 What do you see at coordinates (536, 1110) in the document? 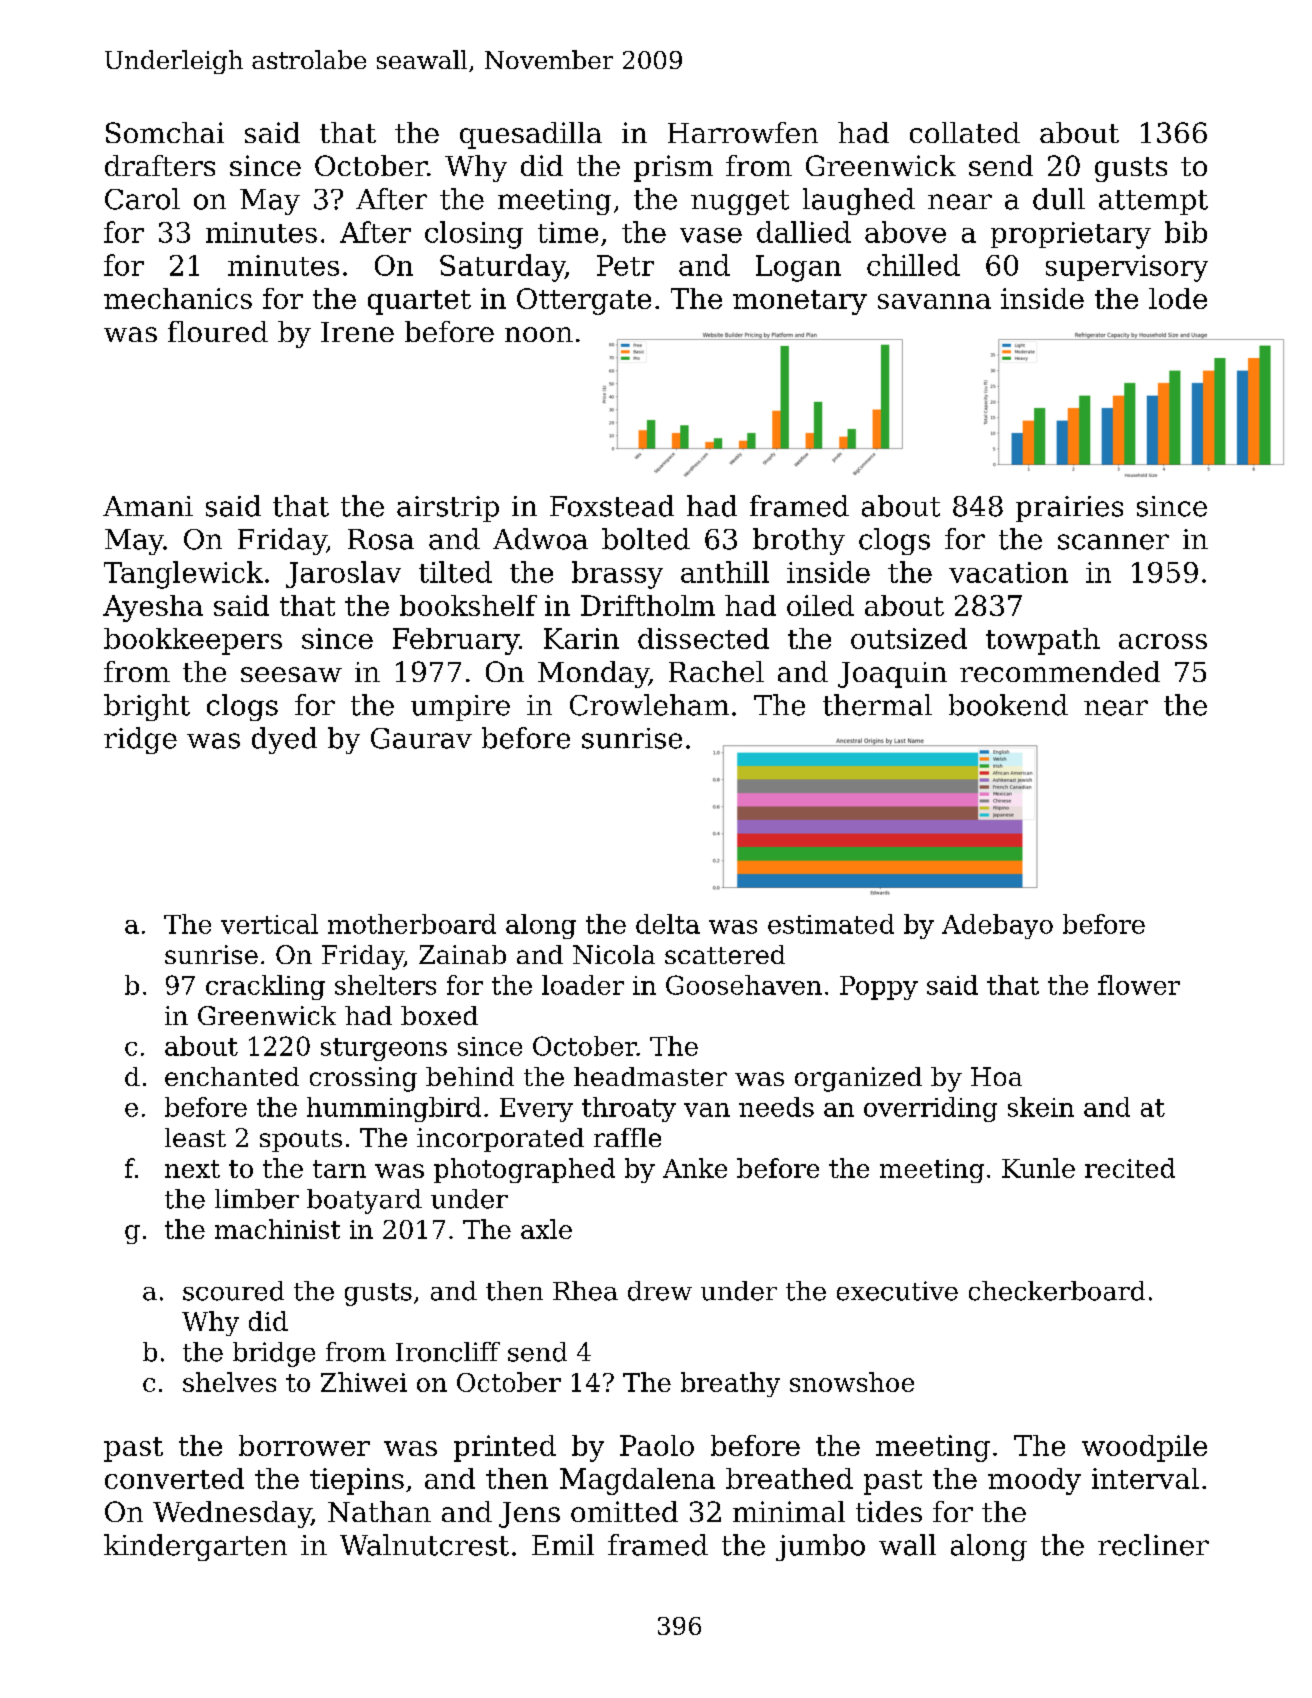
I see `Every` at bounding box center [536, 1110].
